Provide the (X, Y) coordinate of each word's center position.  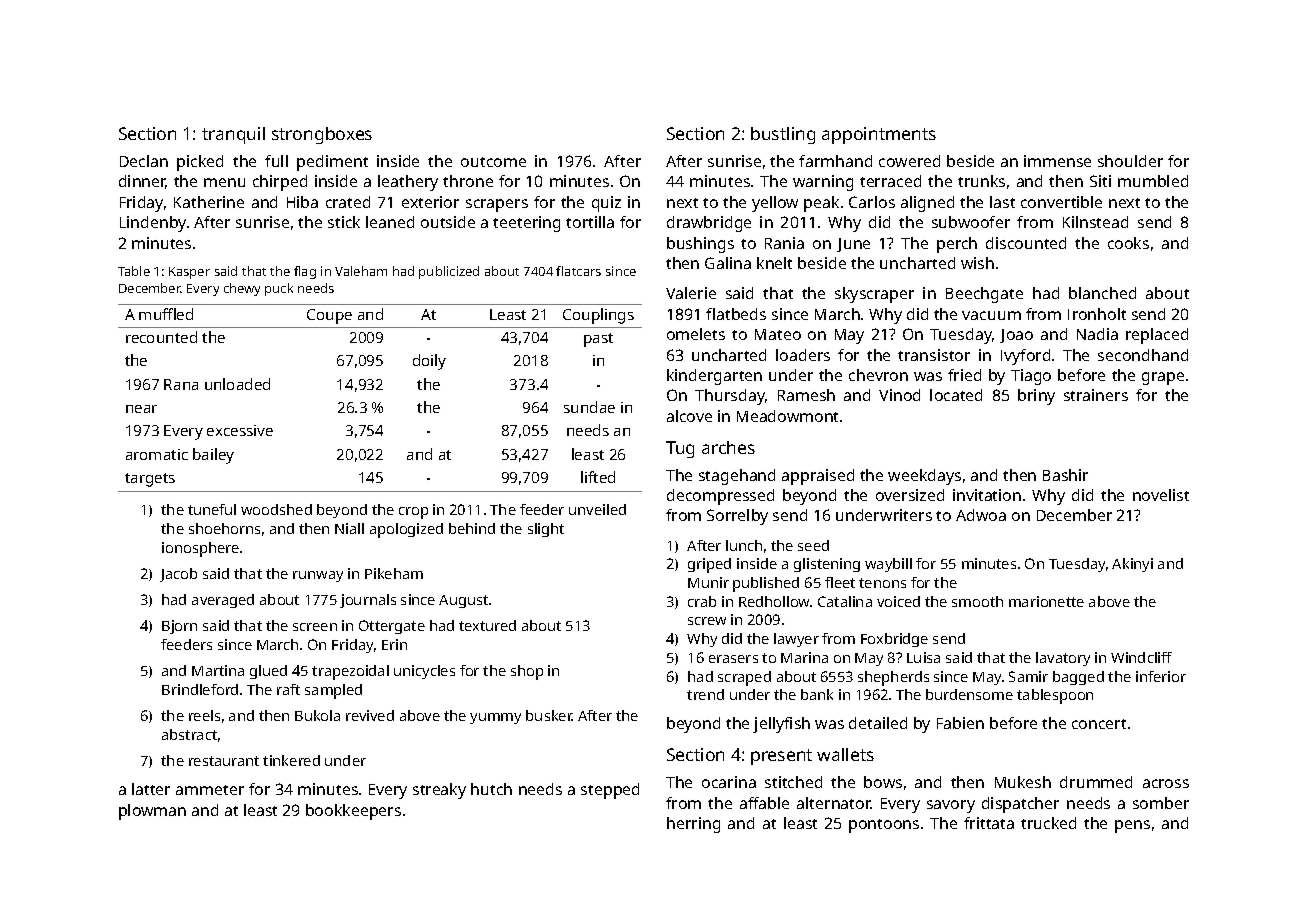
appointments (879, 135)
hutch (491, 789)
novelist (1161, 495)
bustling (783, 135)
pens (1132, 826)
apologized (406, 530)
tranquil (233, 135)
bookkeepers (353, 812)
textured (487, 625)
